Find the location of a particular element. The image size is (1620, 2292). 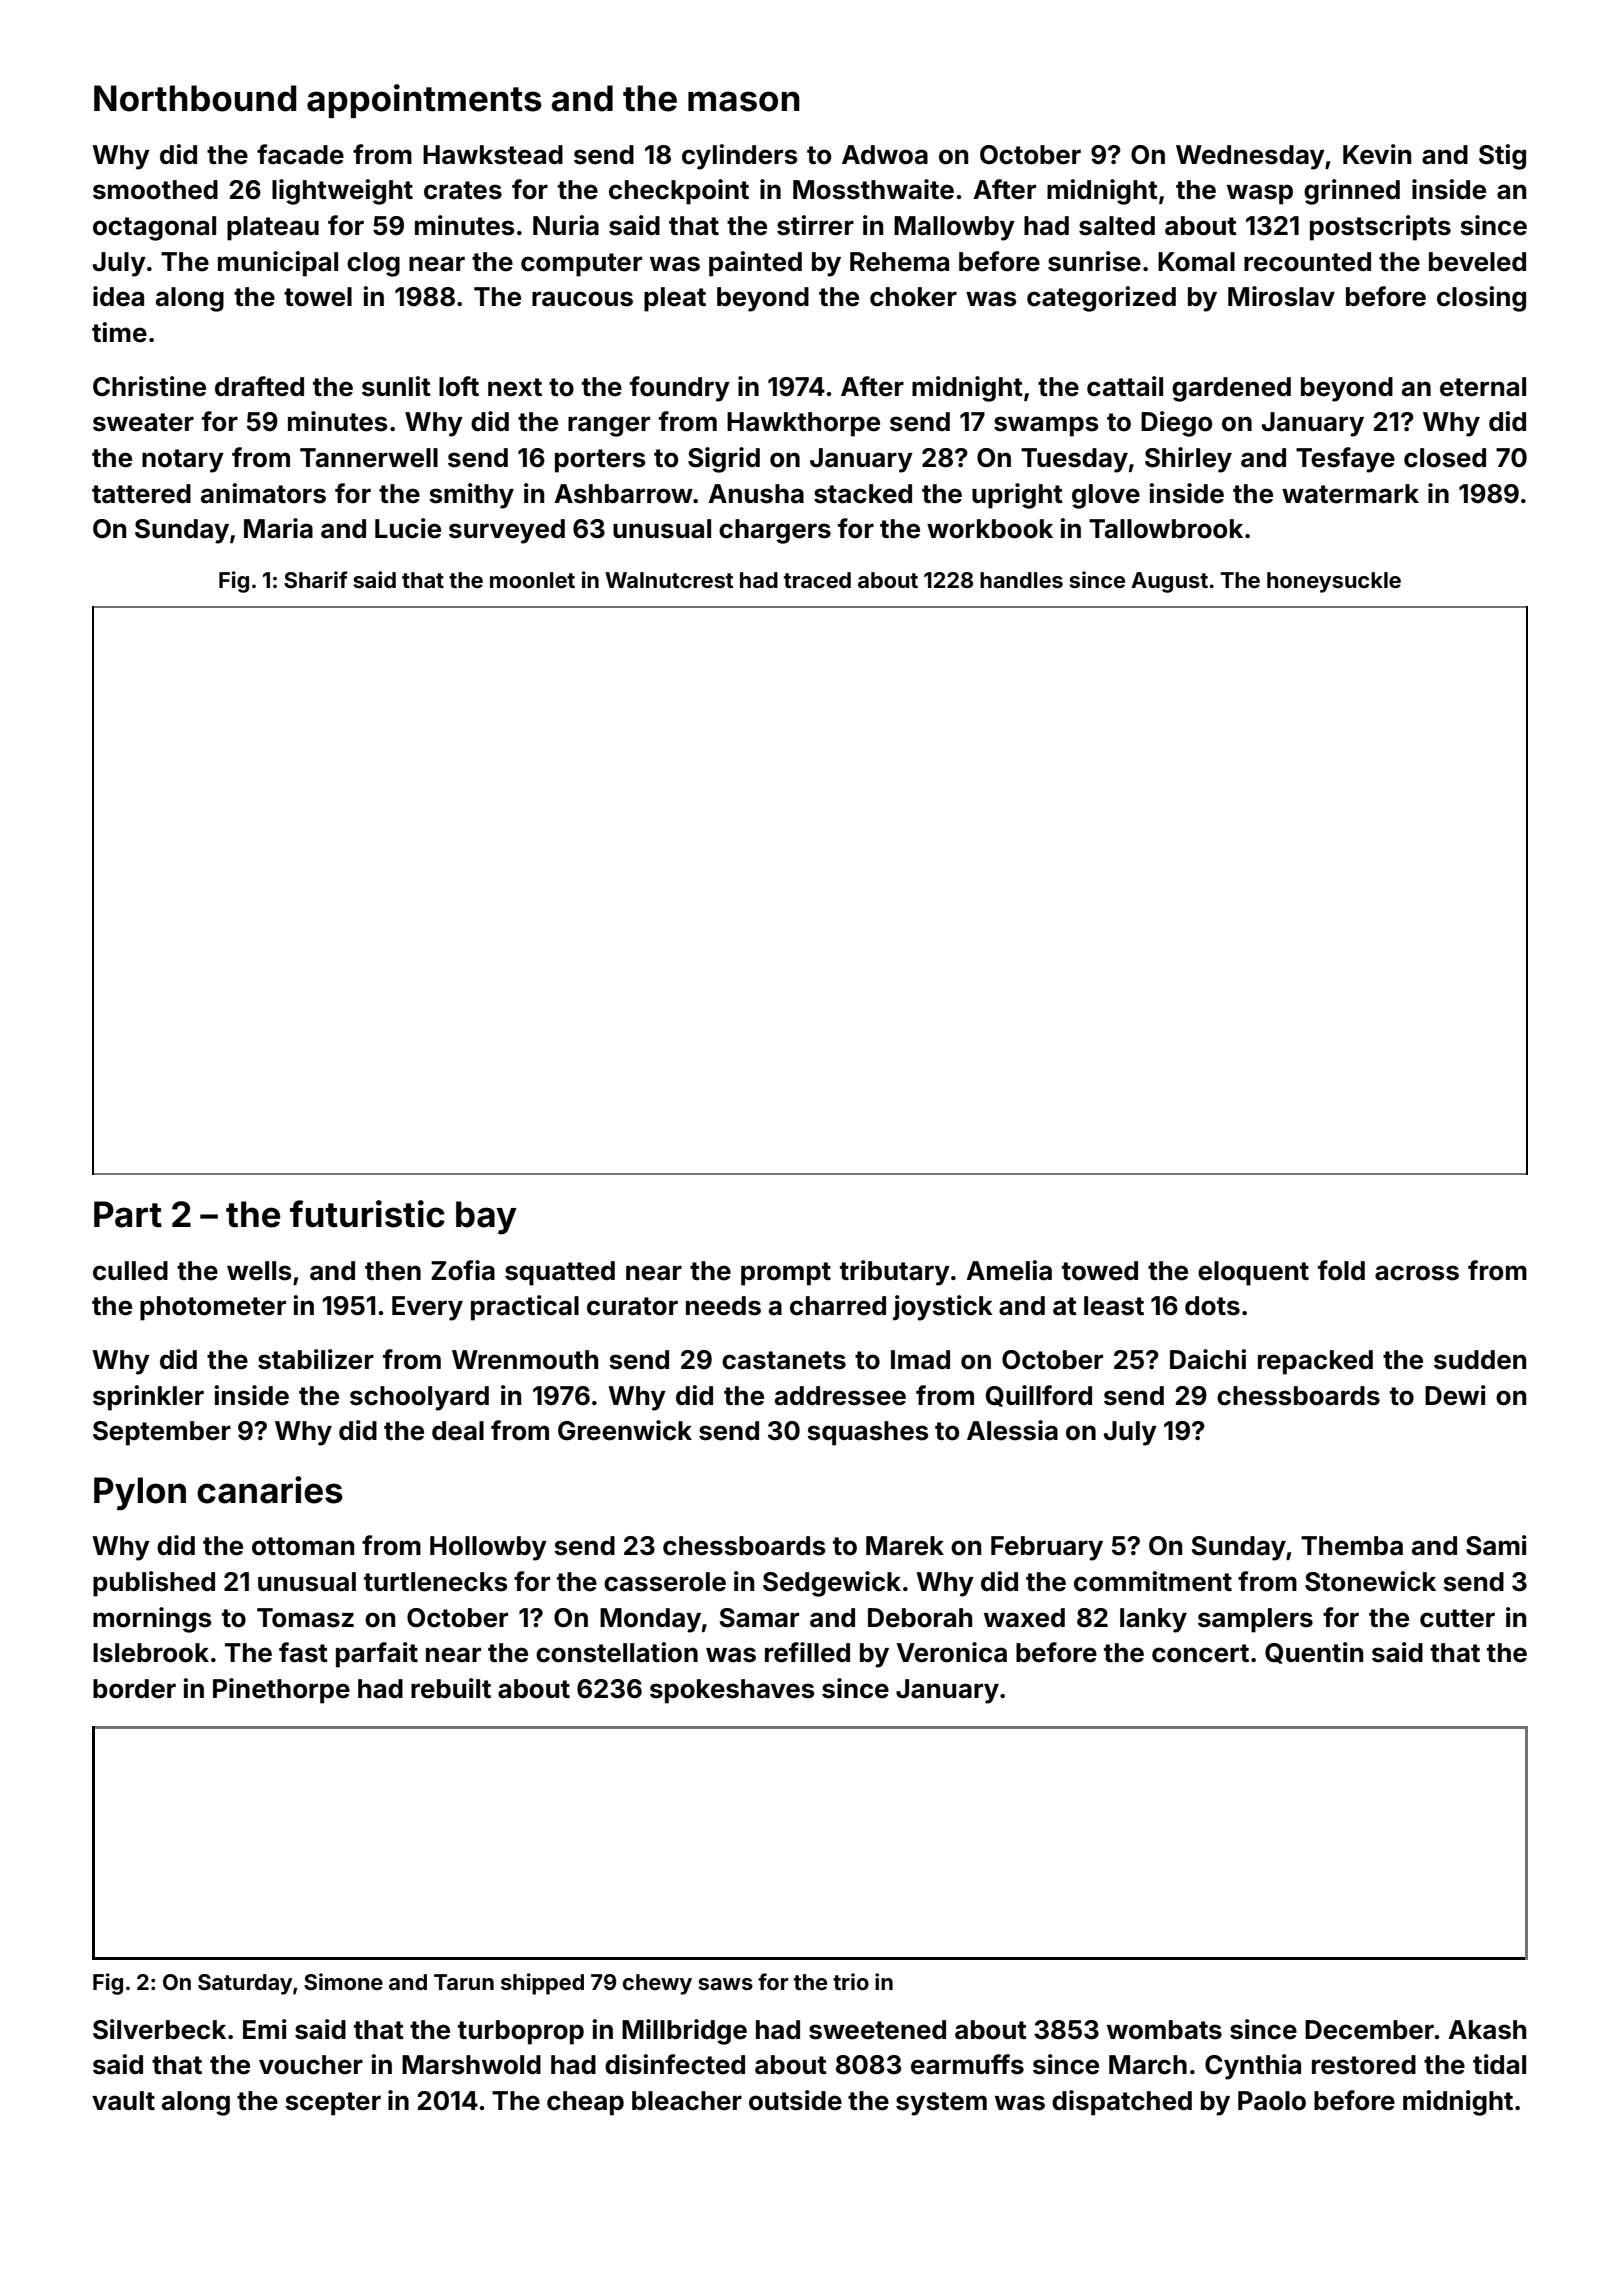

across is located at coordinates (1417, 1273).
